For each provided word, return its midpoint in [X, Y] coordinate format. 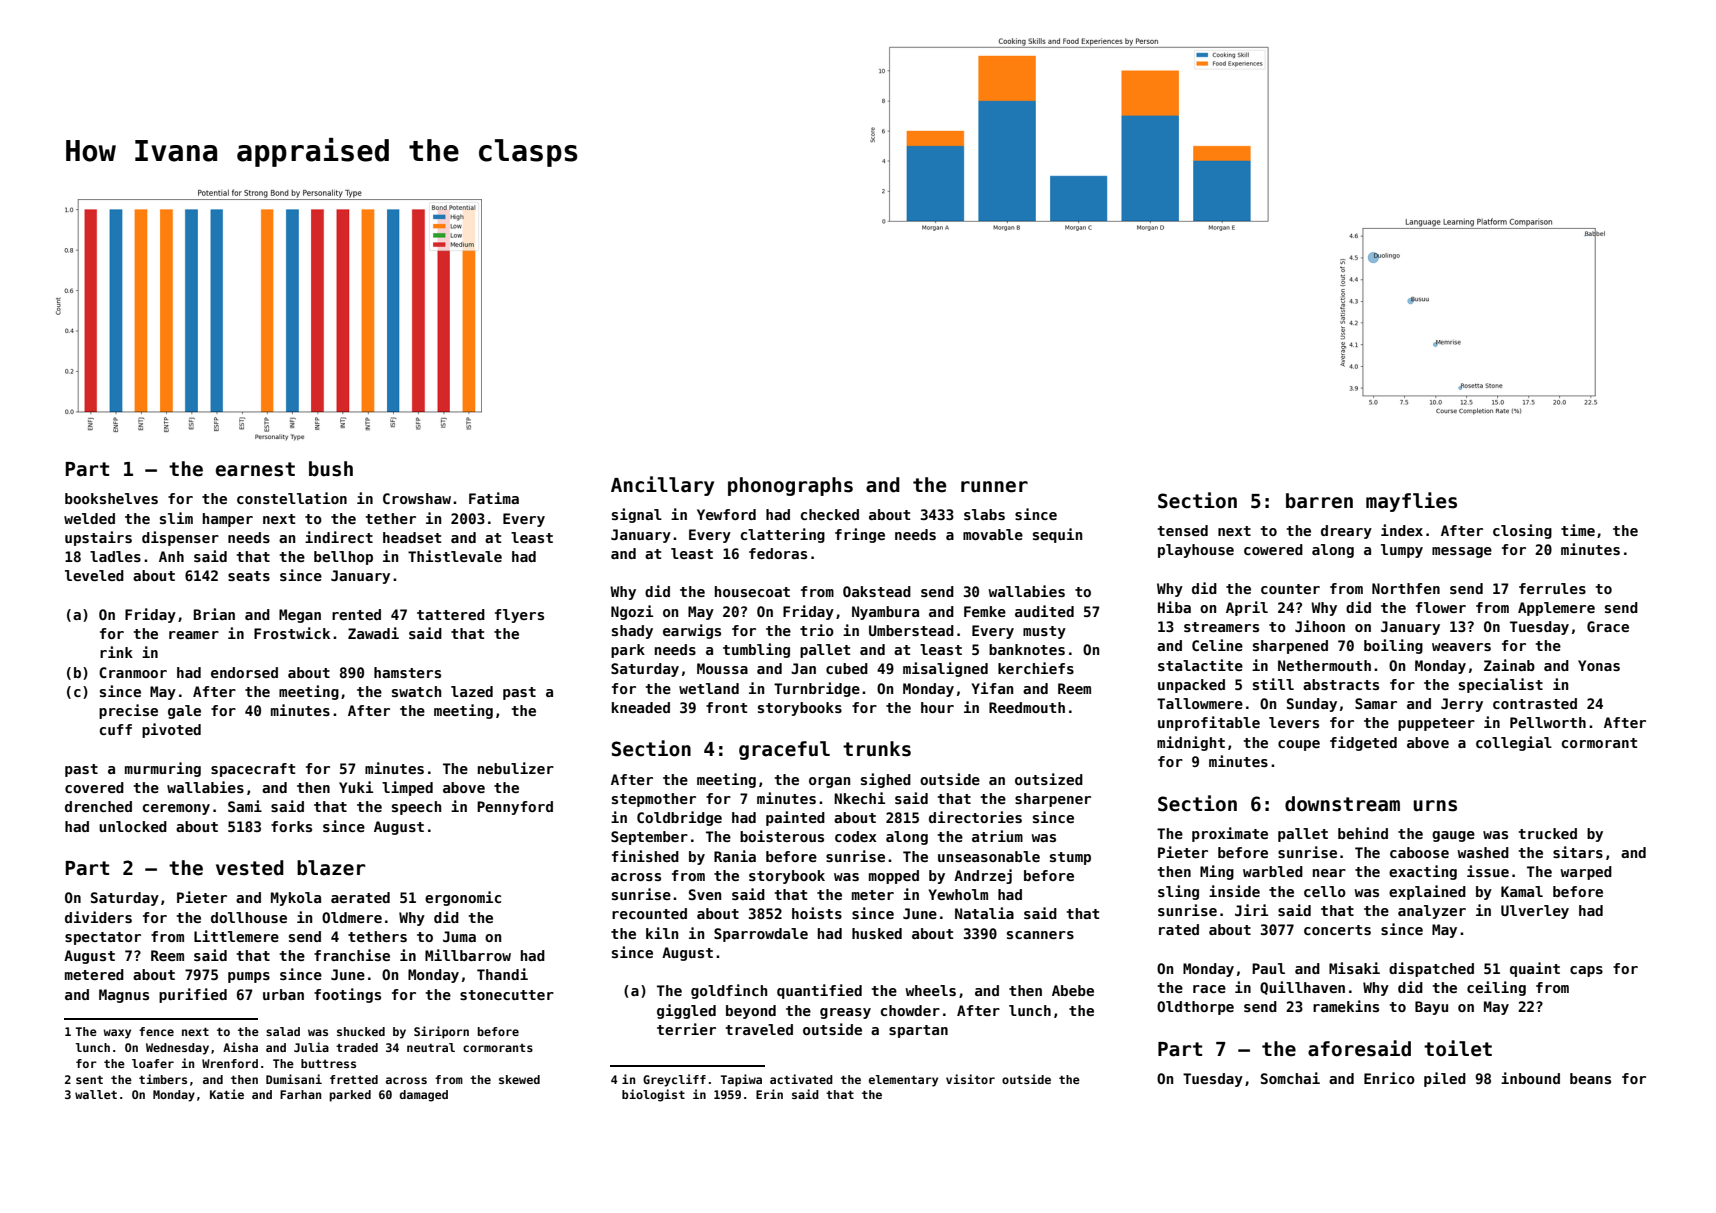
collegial [1514, 743]
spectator [103, 938]
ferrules [1552, 588]
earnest [255, 469]
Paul [1268, 968]
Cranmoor [133, 672]
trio [817, 630]
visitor [970, 1079]
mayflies [1411, 502]
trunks [877, 749]
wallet [96, 1094]
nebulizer [516, 768]
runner [994, 487]
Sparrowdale [761, 935]
